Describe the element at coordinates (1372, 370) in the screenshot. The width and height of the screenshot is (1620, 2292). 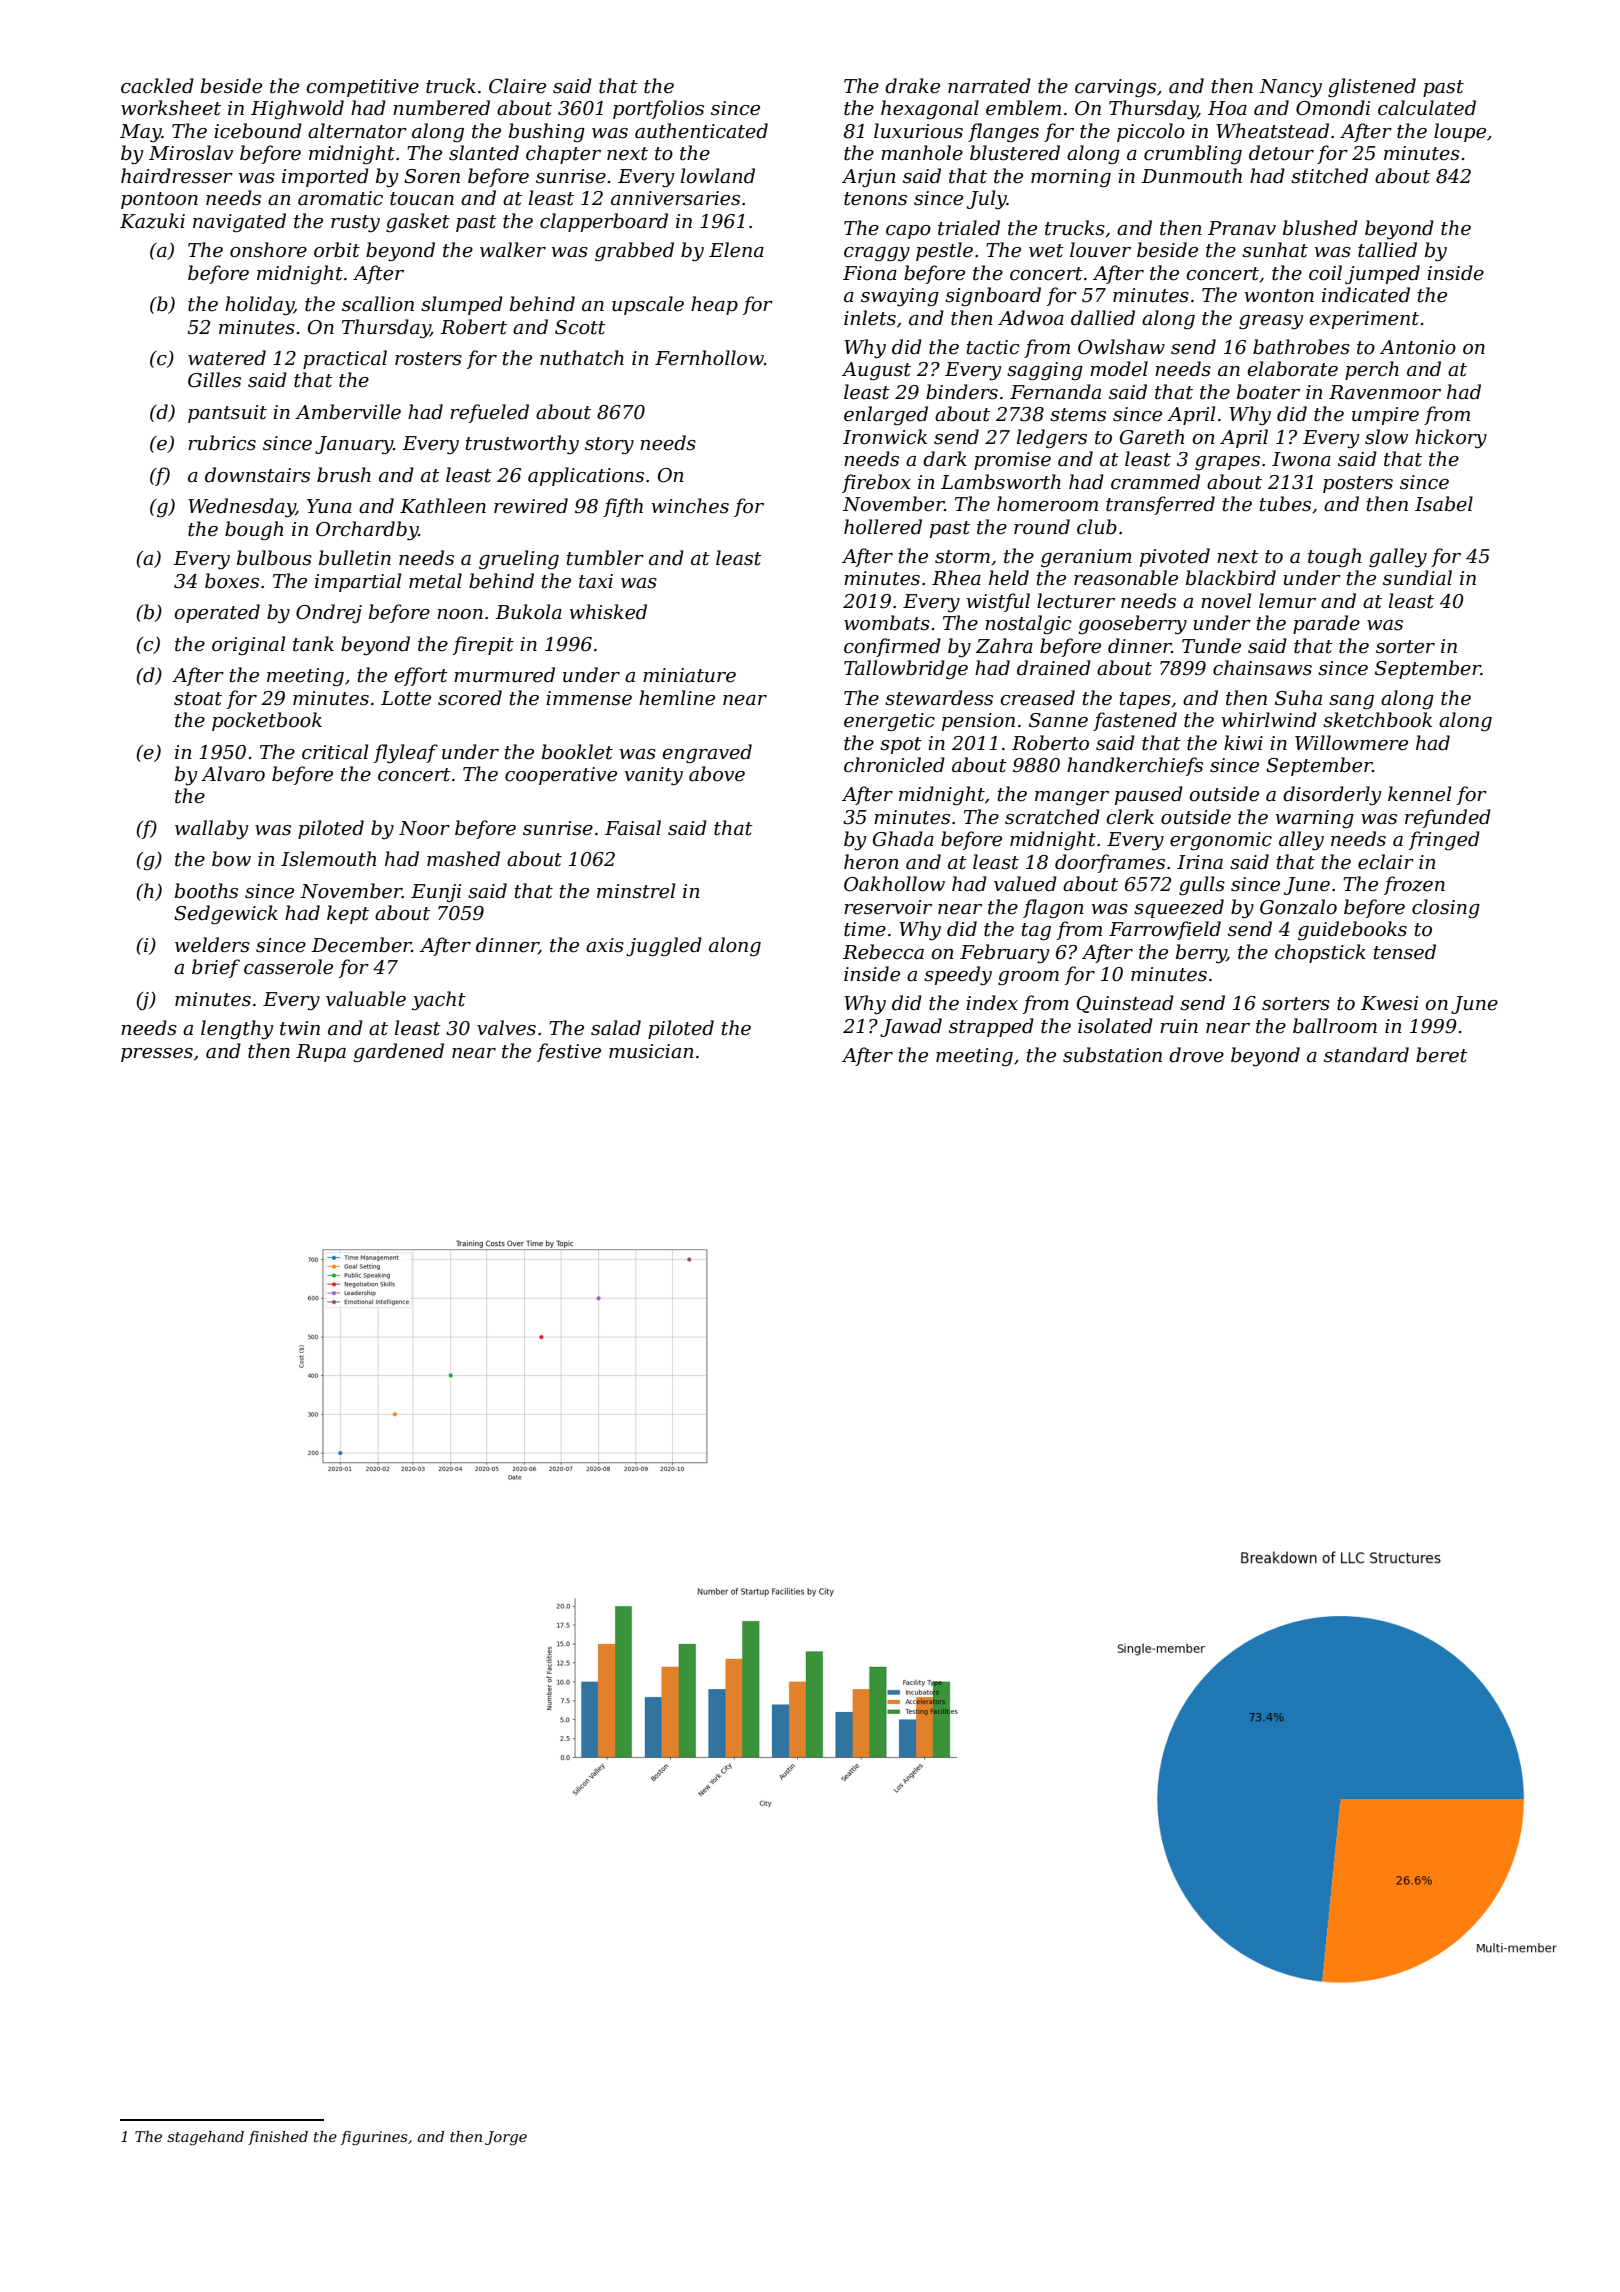
I see `perch` at that location.
